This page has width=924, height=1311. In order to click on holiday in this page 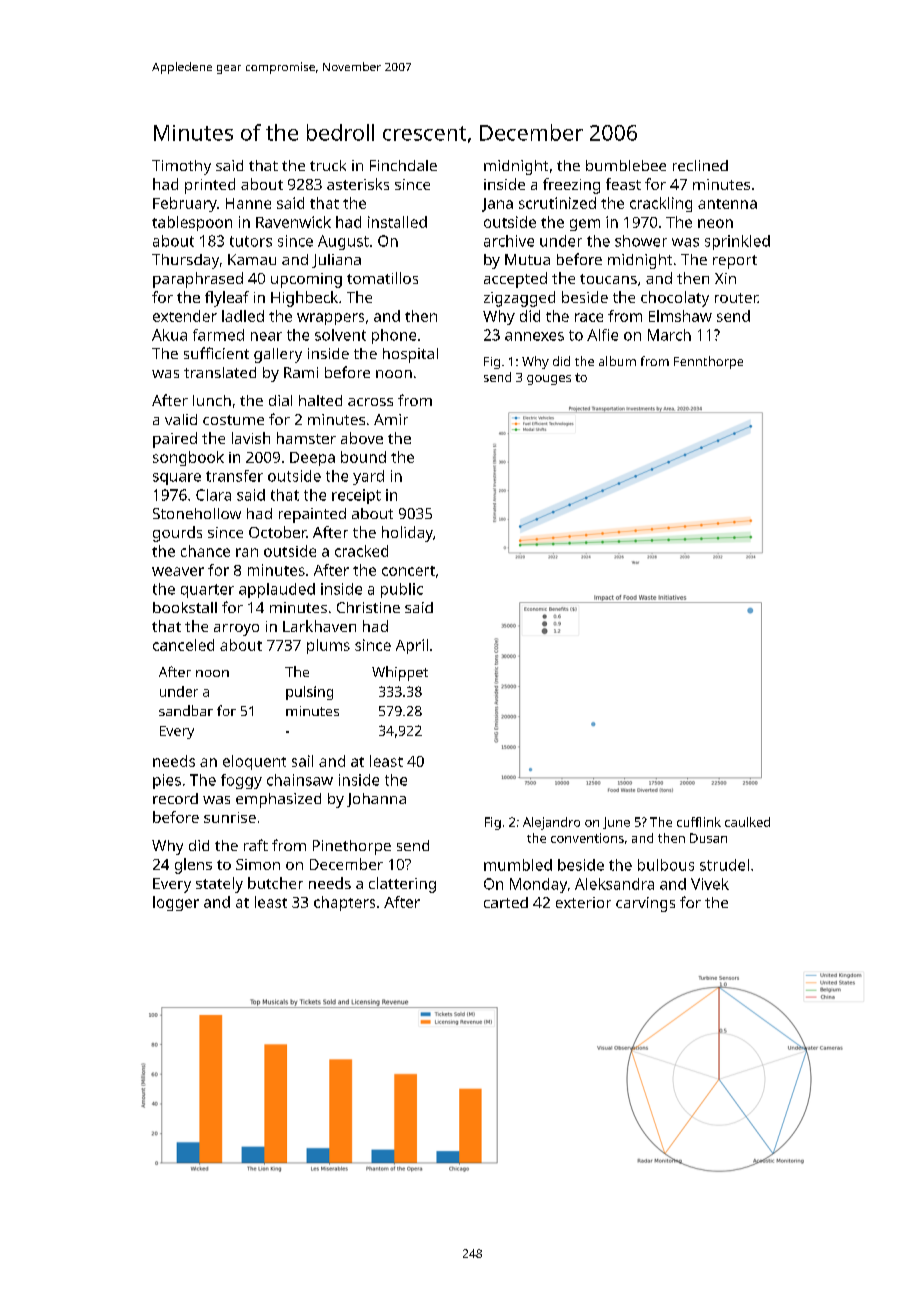, I will do `click(407, 534)`.
